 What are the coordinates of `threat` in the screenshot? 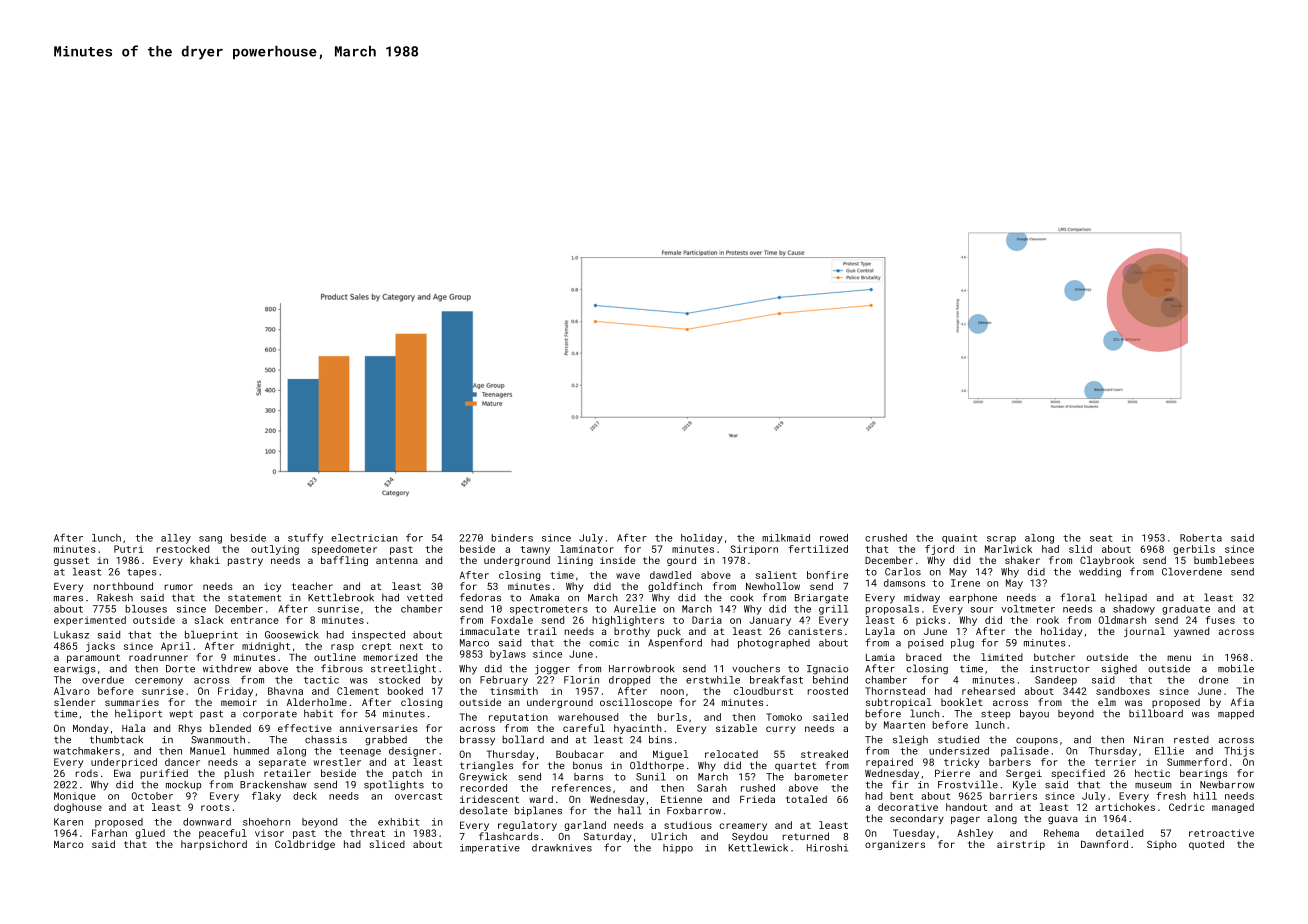 It's located at (367, 833).
